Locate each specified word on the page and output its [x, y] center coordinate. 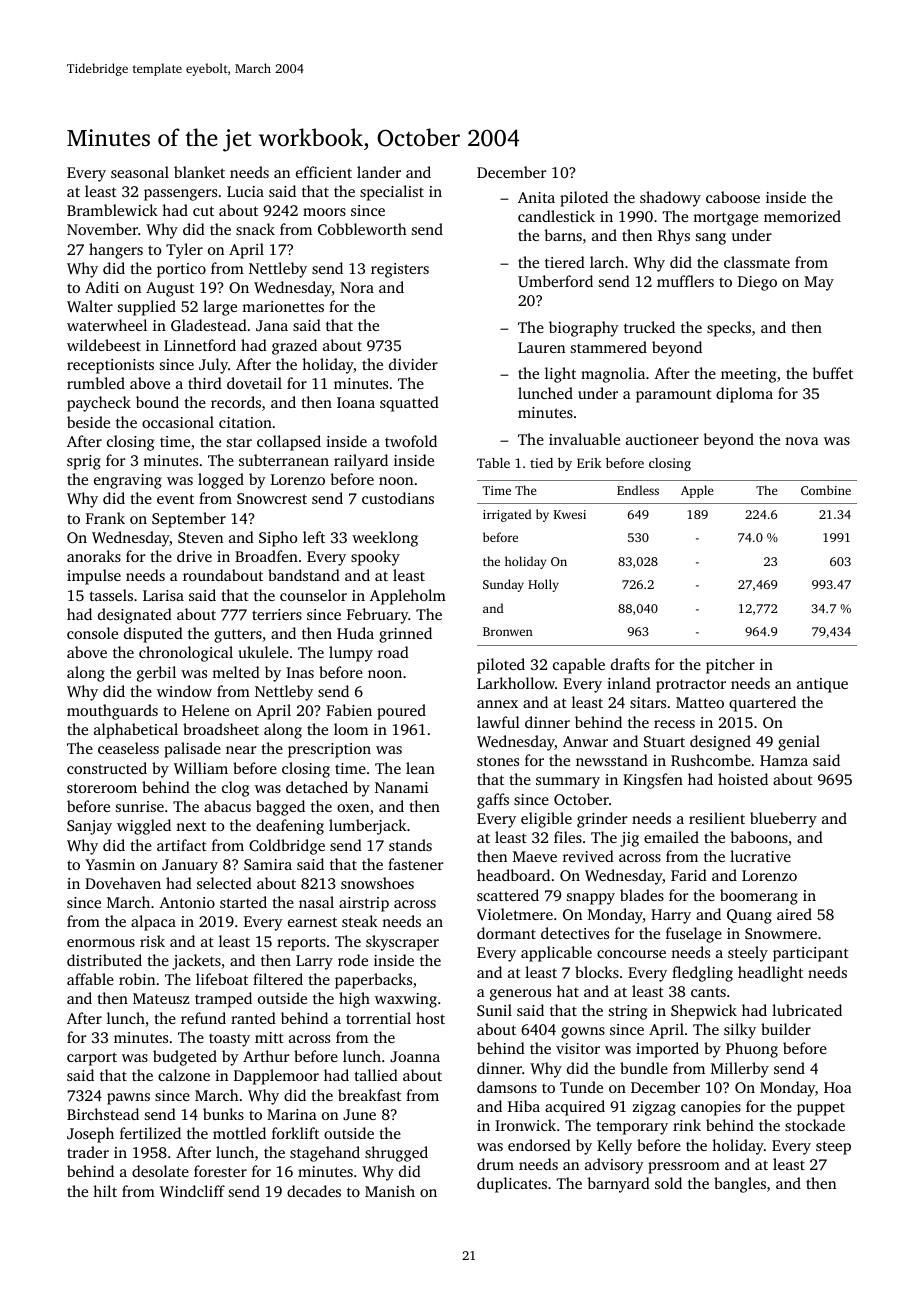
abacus [227, 806]
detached [317, 787]
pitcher [730, 666]
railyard [361, 462]
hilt [105, 1191]
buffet [832, 373]
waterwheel [107, 325]
